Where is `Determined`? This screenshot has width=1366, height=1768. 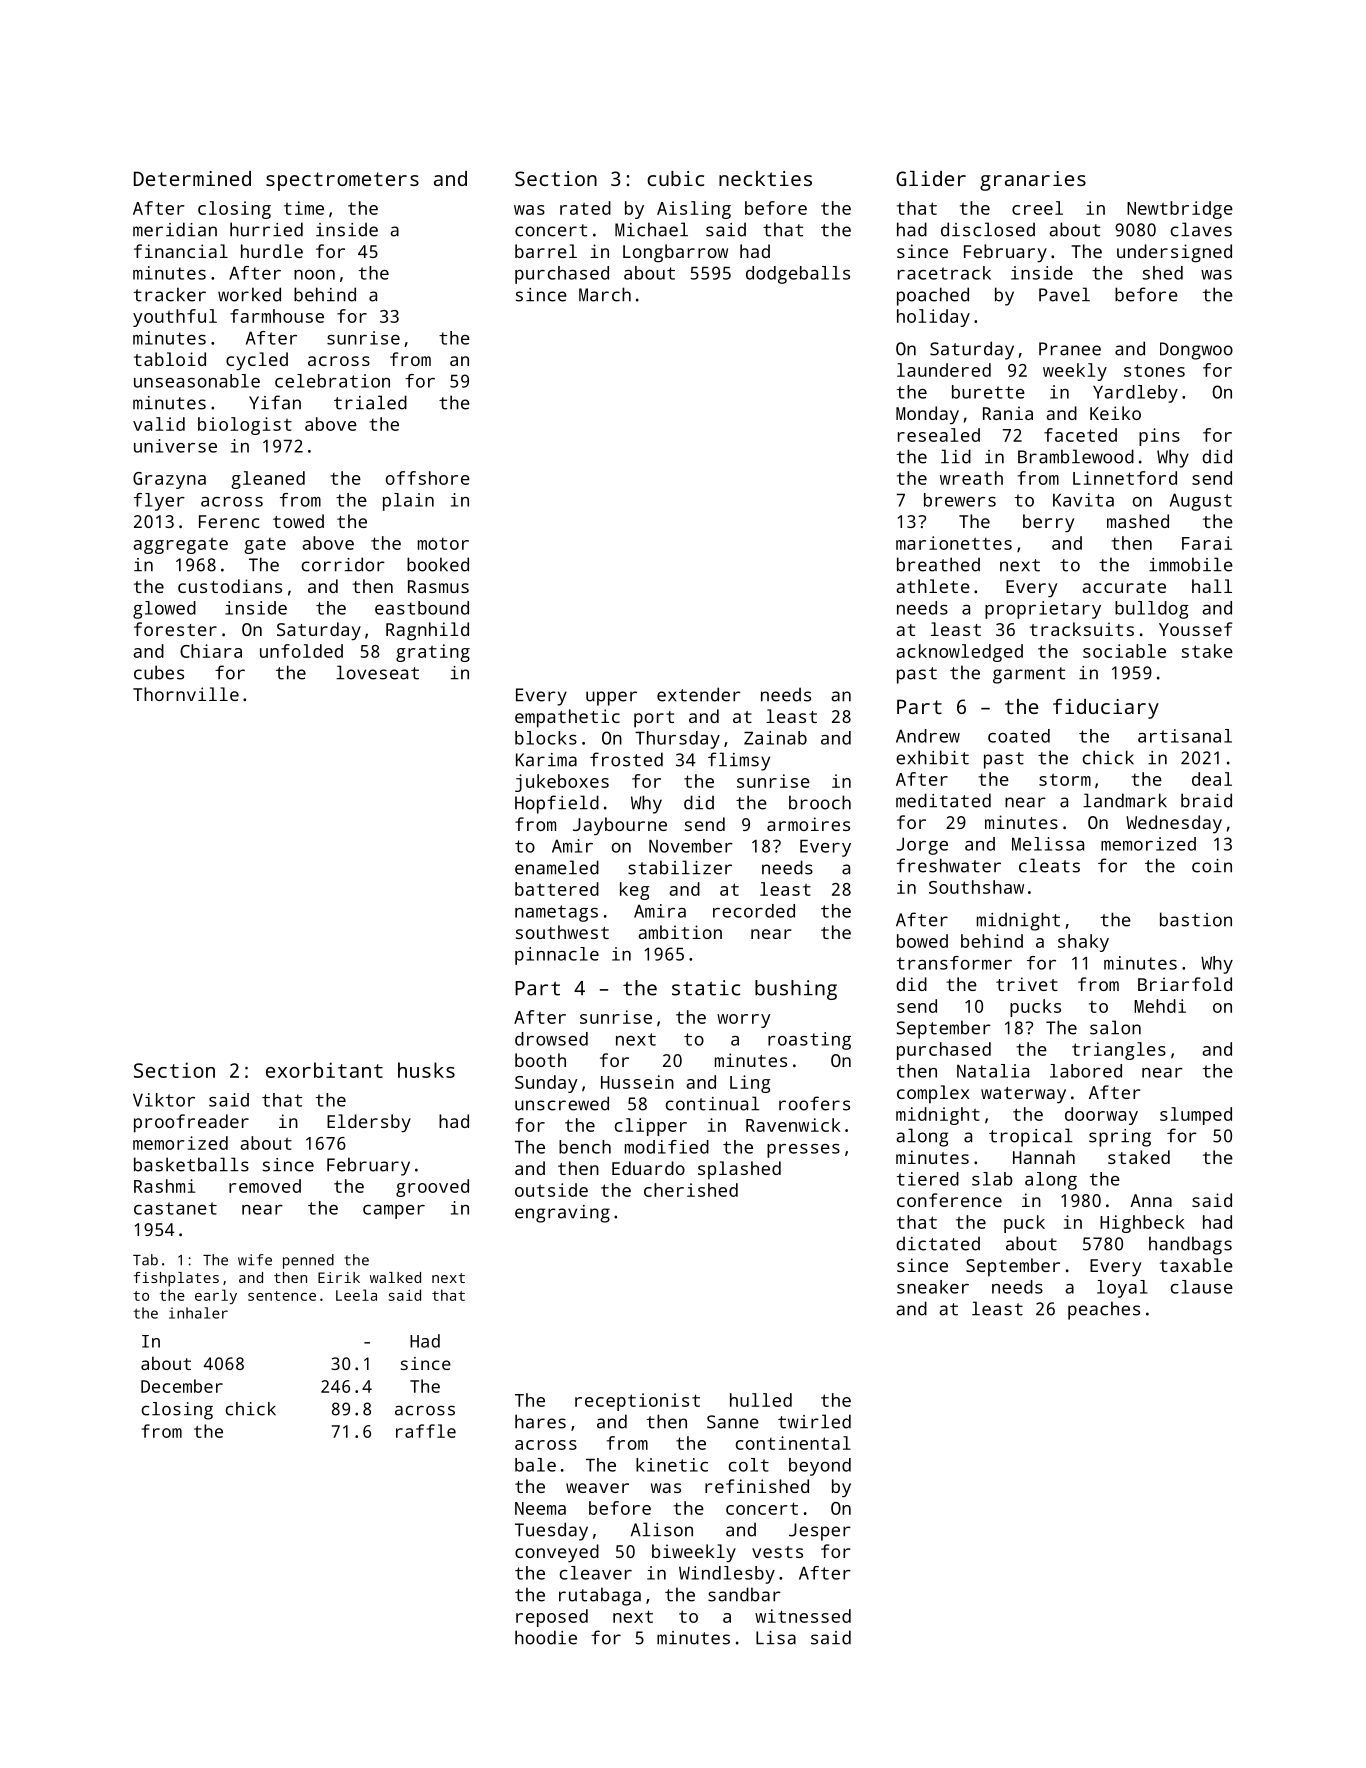
Determined is located at coordinates (192, 178).
